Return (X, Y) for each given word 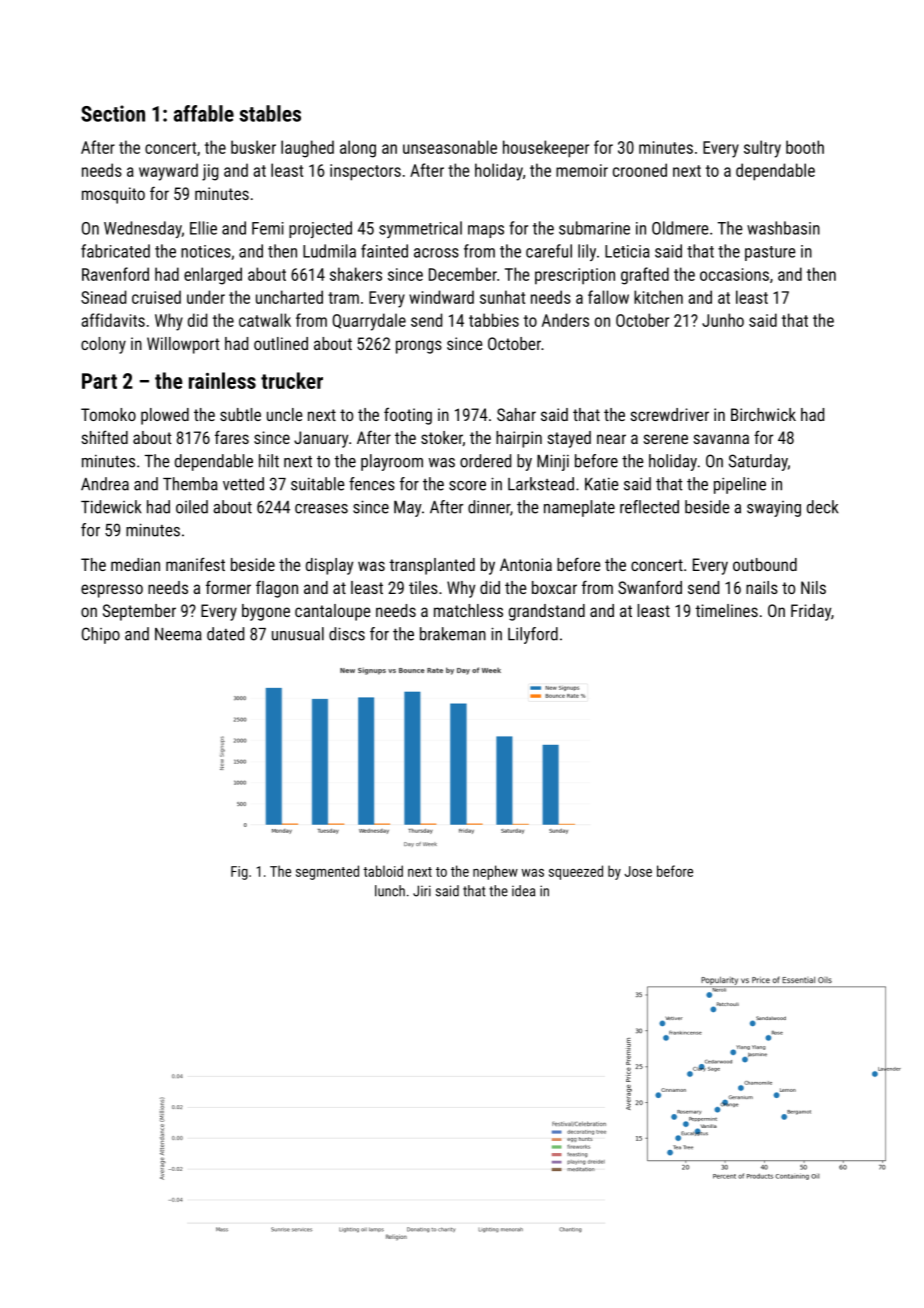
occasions (734, 274)
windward (441, 297)
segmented (327, 872)
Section (113, 113)
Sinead (103, 297)
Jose (638, 871)
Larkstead (541, 484)
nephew (495, 872)
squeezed (576, 872)
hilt (269, 461)
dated (225, 634)
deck (823, 507)
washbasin (783, 228)
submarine (594, 228)
